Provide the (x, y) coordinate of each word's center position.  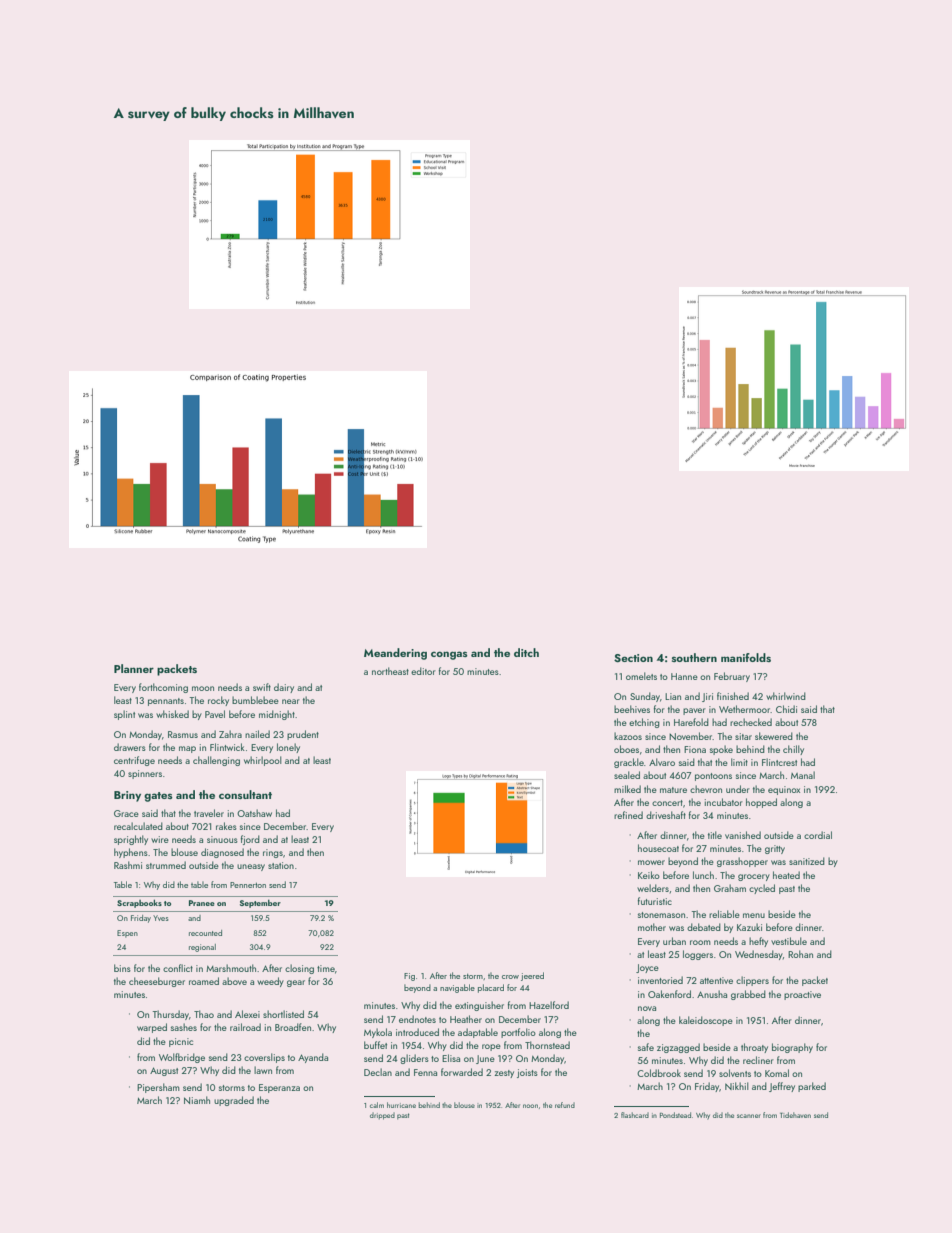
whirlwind (786, 696)
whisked (172, 714)
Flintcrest (779, 762)
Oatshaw (254, 813)
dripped (382, 1116)
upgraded (234, 1101)
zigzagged (678, 1048)
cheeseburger (157, 982)
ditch (526, 652)
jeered (532, 976)
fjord (250, 840)
